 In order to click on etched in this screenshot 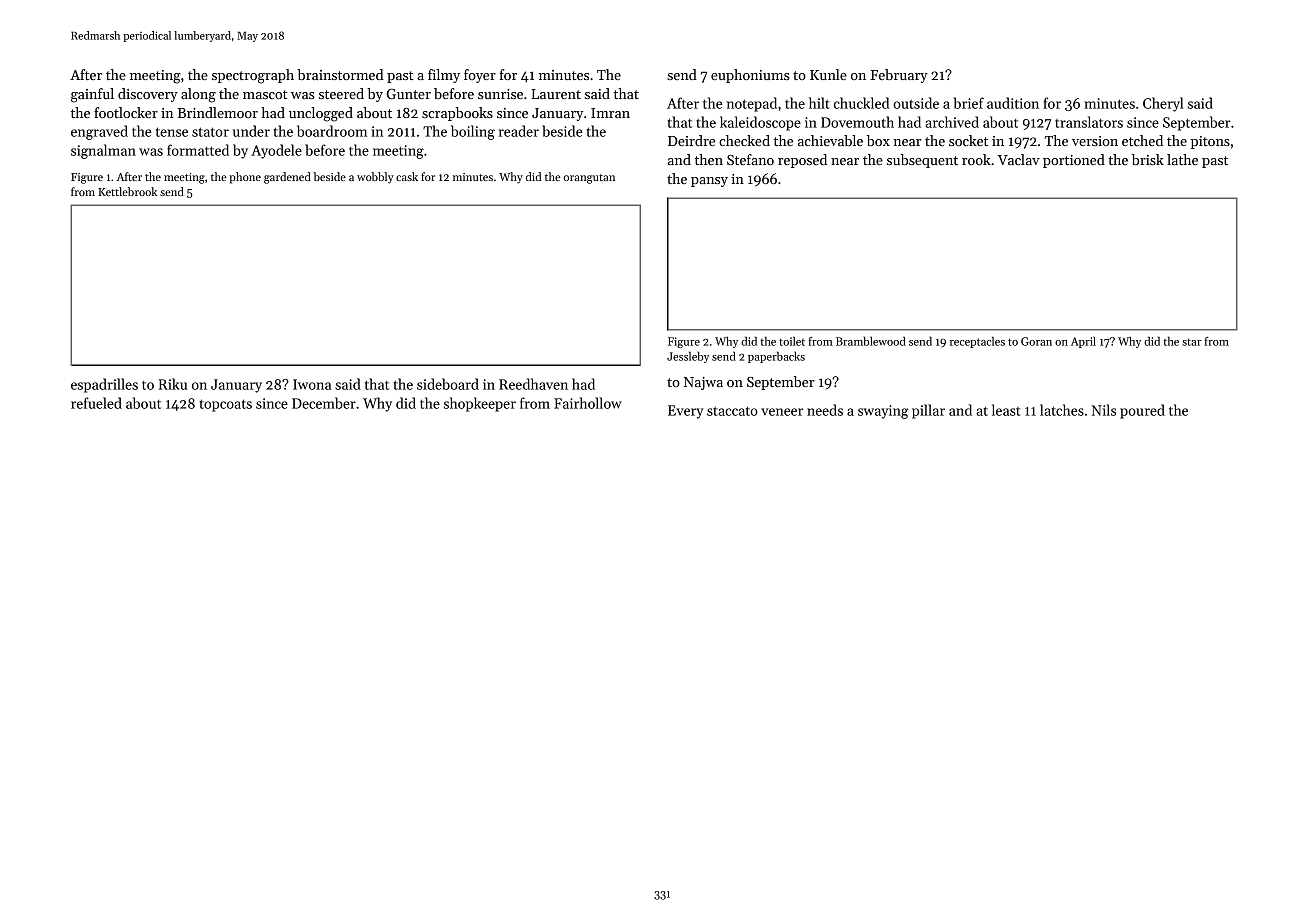, I will do `click(1142, 140)`.
